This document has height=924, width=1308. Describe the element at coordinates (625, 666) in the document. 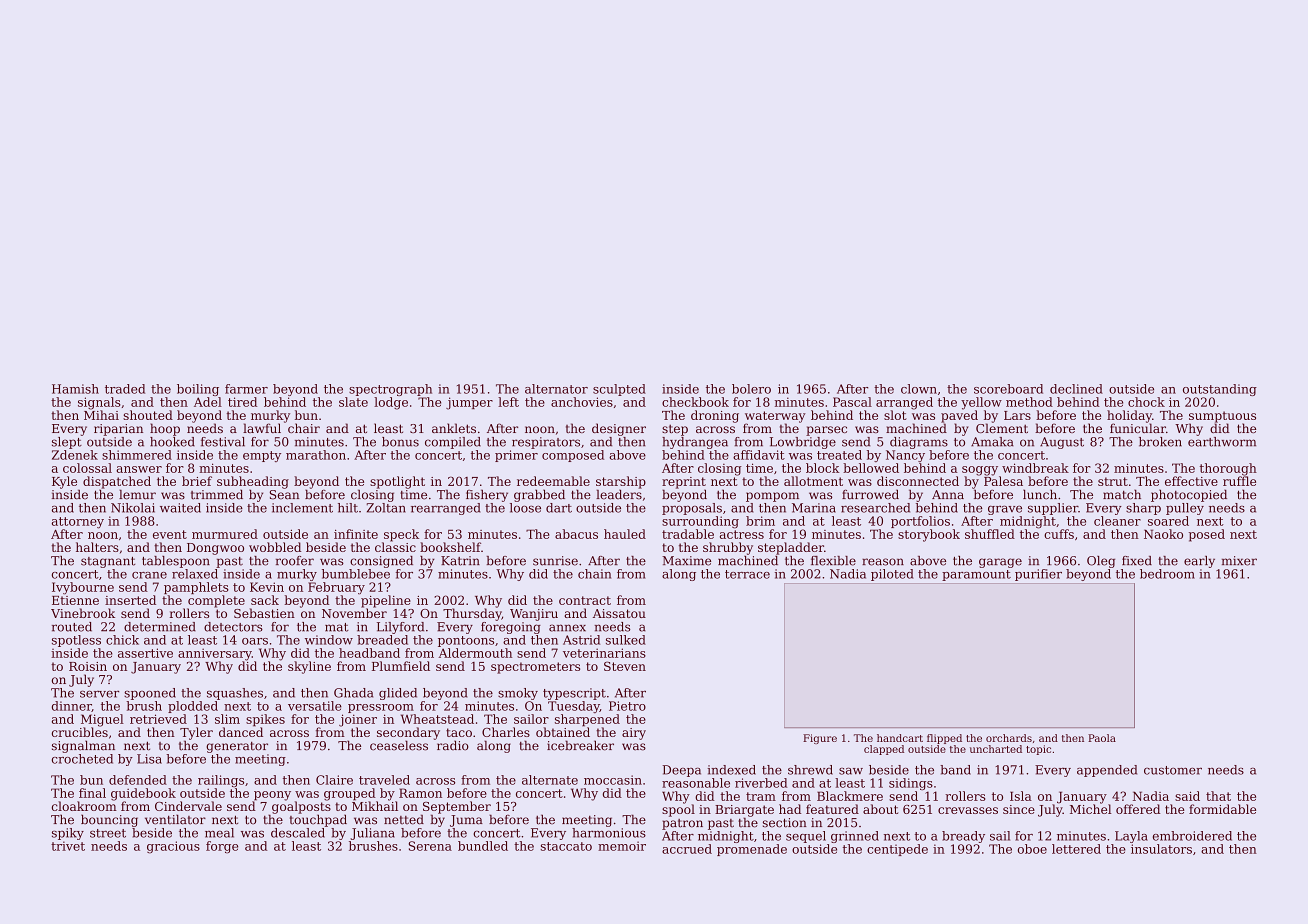

I see `Steven` at that location.
